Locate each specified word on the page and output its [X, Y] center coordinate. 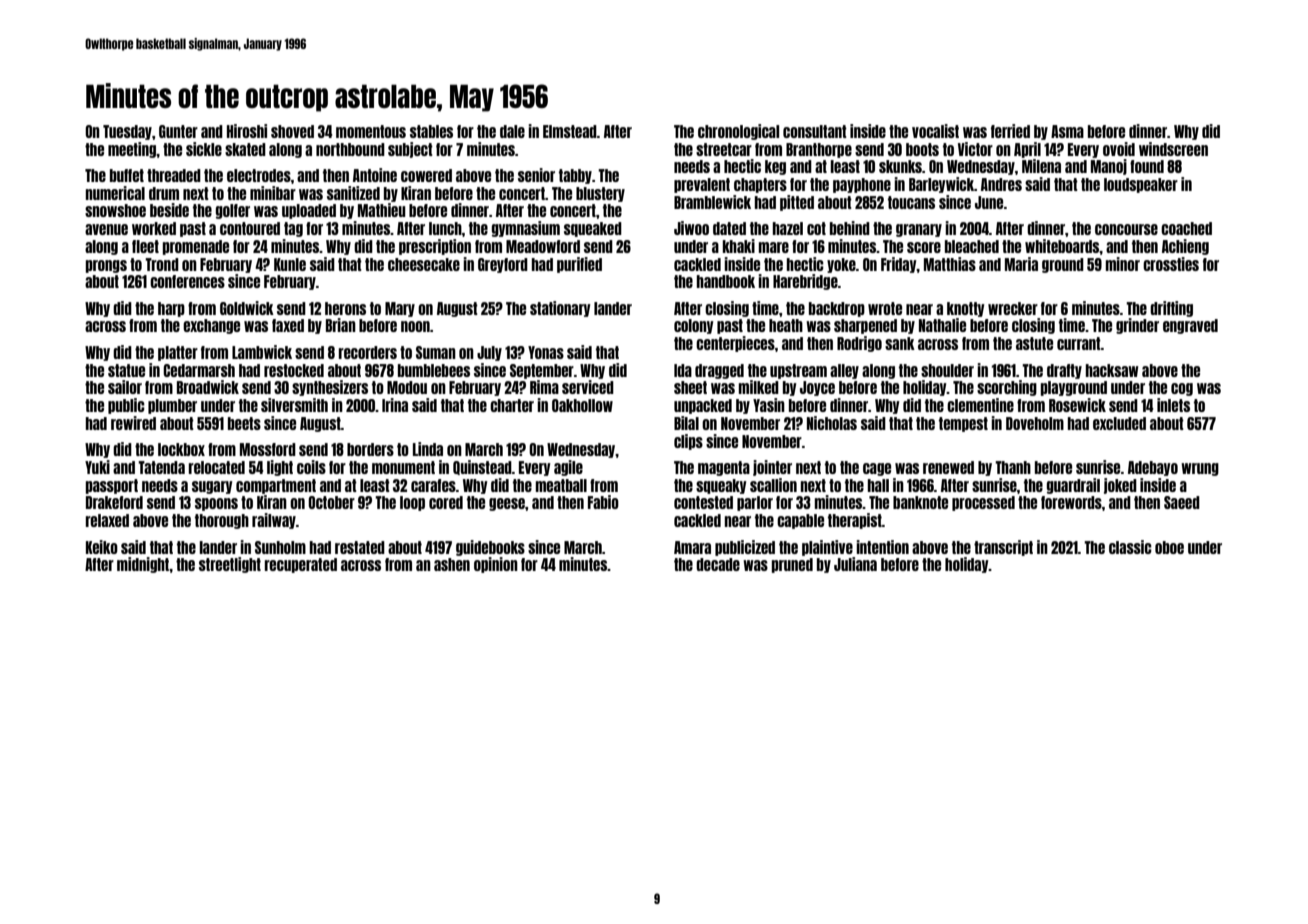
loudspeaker [1141, 185]
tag [293, 229]
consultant [815, 131]
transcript [1003, 548]
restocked [294, 370]
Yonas [546, 352]
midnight [143, 565]
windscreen [1173, 149]
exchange [211, 326]
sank [900, 343]
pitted [797, 203]
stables [431, 131]
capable [800, 521]
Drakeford [114, 502]
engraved [1190, 326]
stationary [560, 309]
